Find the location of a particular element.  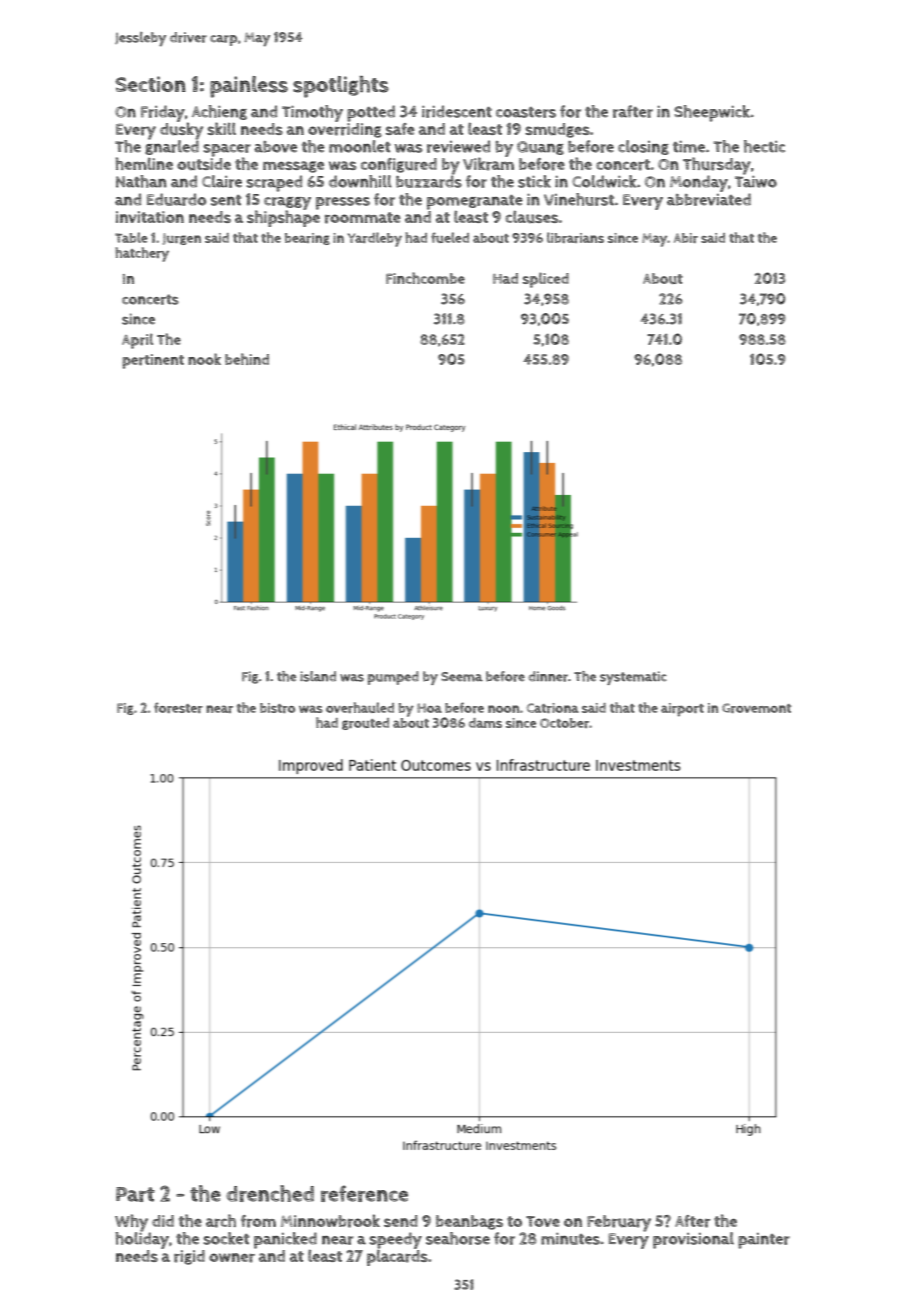

Section is located at coordinates (150, 84).
